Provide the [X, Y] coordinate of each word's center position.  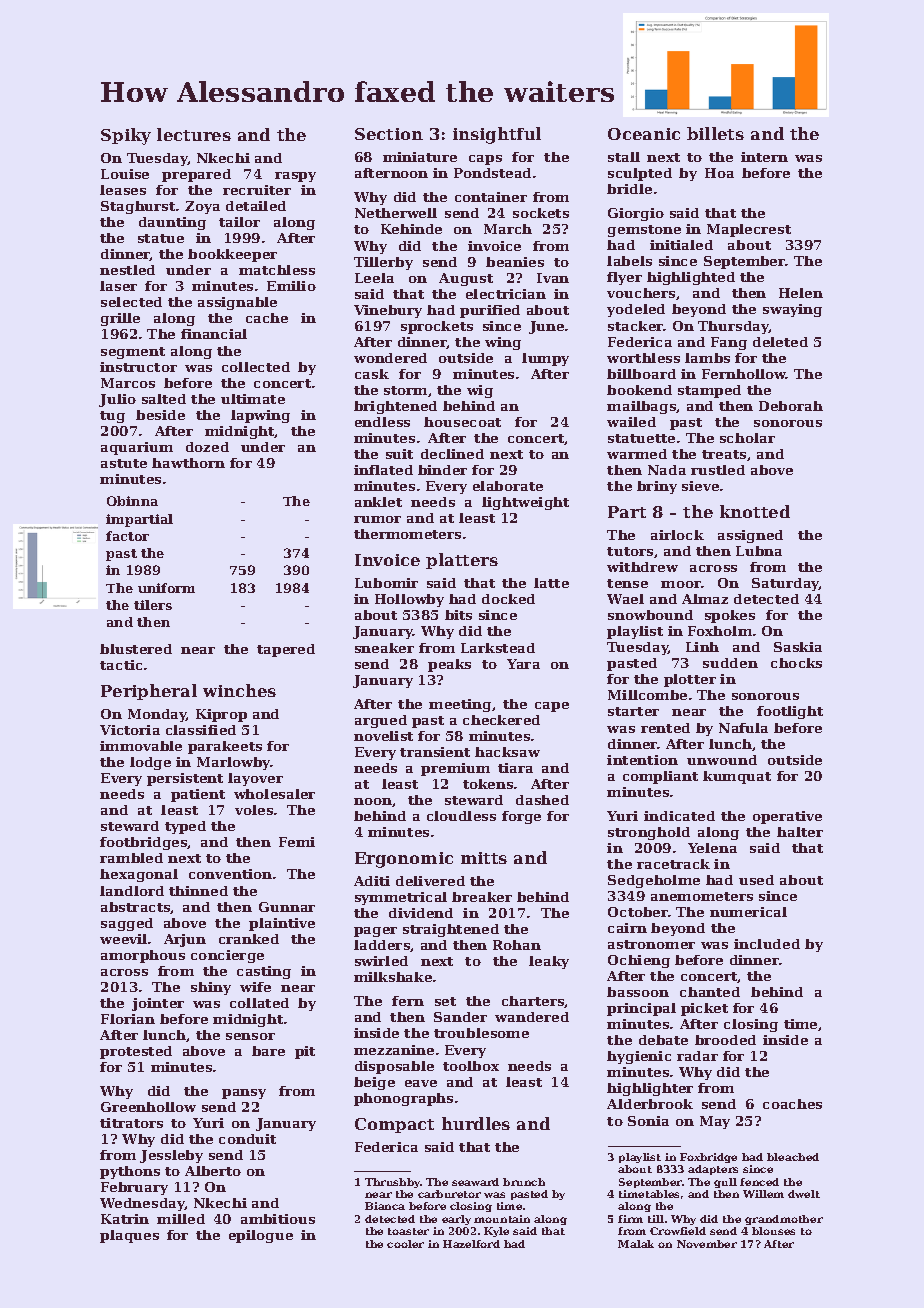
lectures [194, 134]
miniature [420, 157]
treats [724, 454]
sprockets [437, 327]
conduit [247, 1139]
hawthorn [188, 463]
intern [764, 157]
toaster [408, 1231]
